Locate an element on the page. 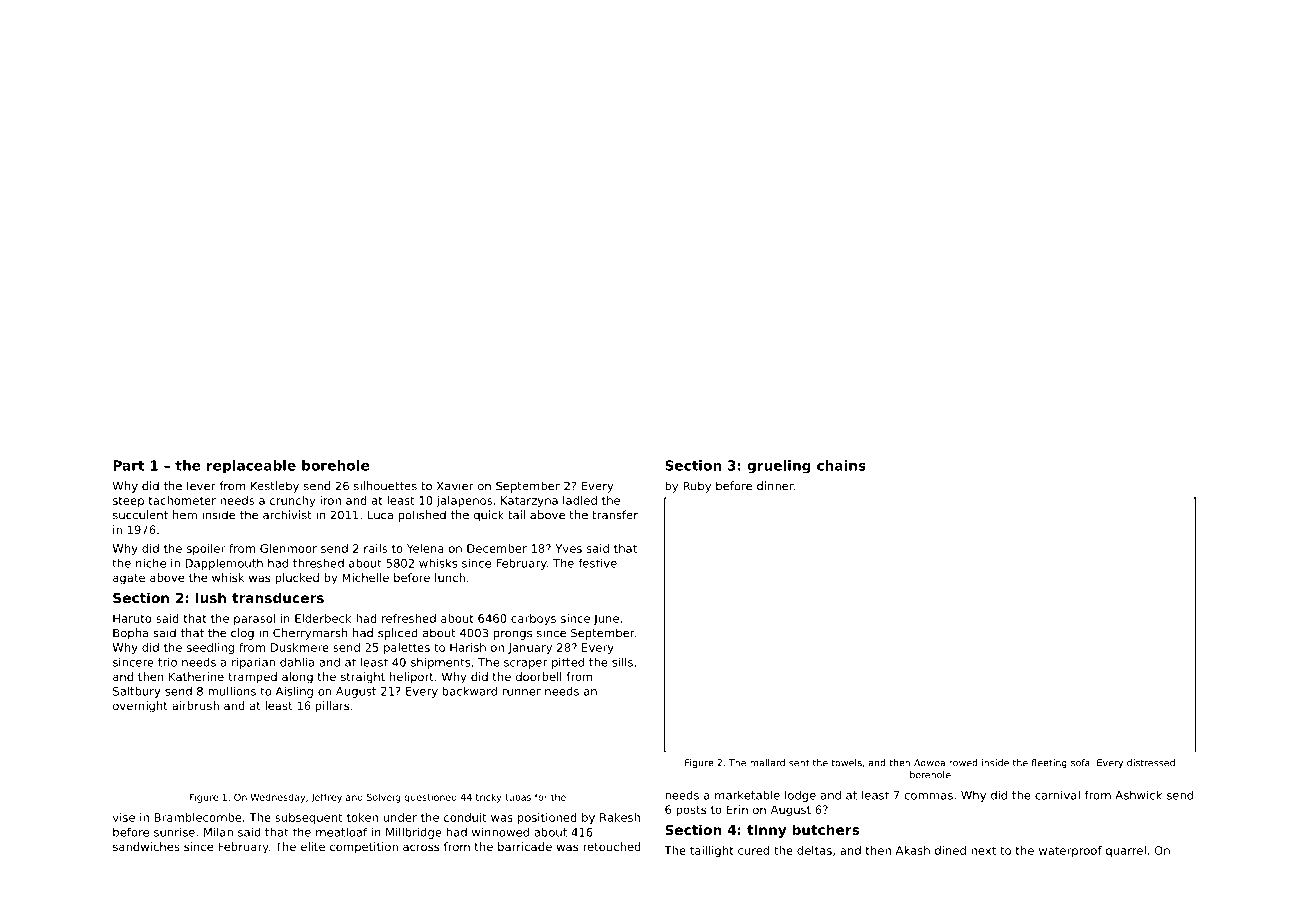 This document has width=1308, height=924. Wednesday is located at coordinates (277, 798).
